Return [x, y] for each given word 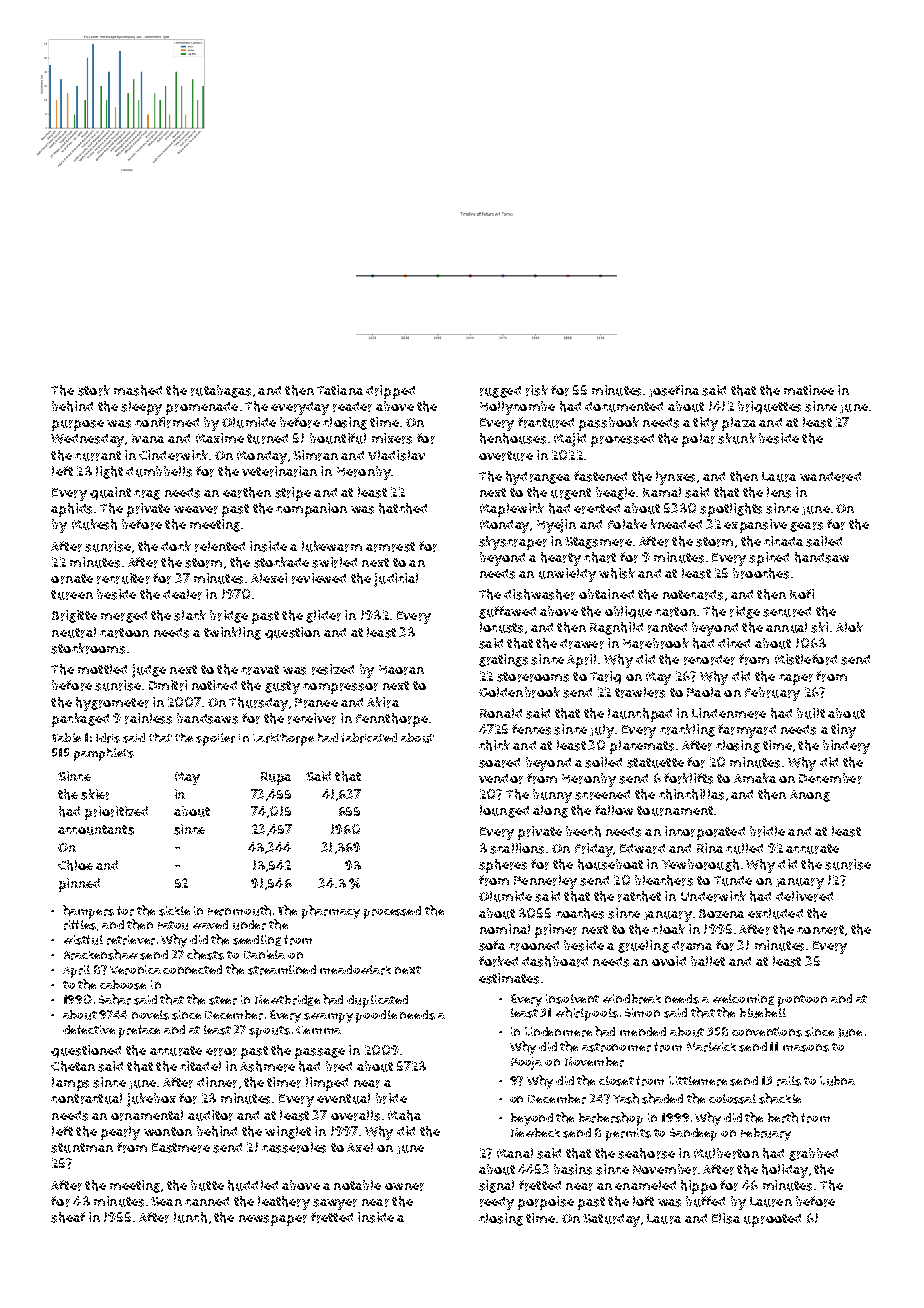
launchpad [640, 715]
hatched [403, 508]
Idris [108, 738]
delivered [804, 896]
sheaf [68, 1217]
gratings [503, 660]
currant [98, 456]
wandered [830, 477]
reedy [497, 1203]
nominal [505, 929]
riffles [80, 925]
